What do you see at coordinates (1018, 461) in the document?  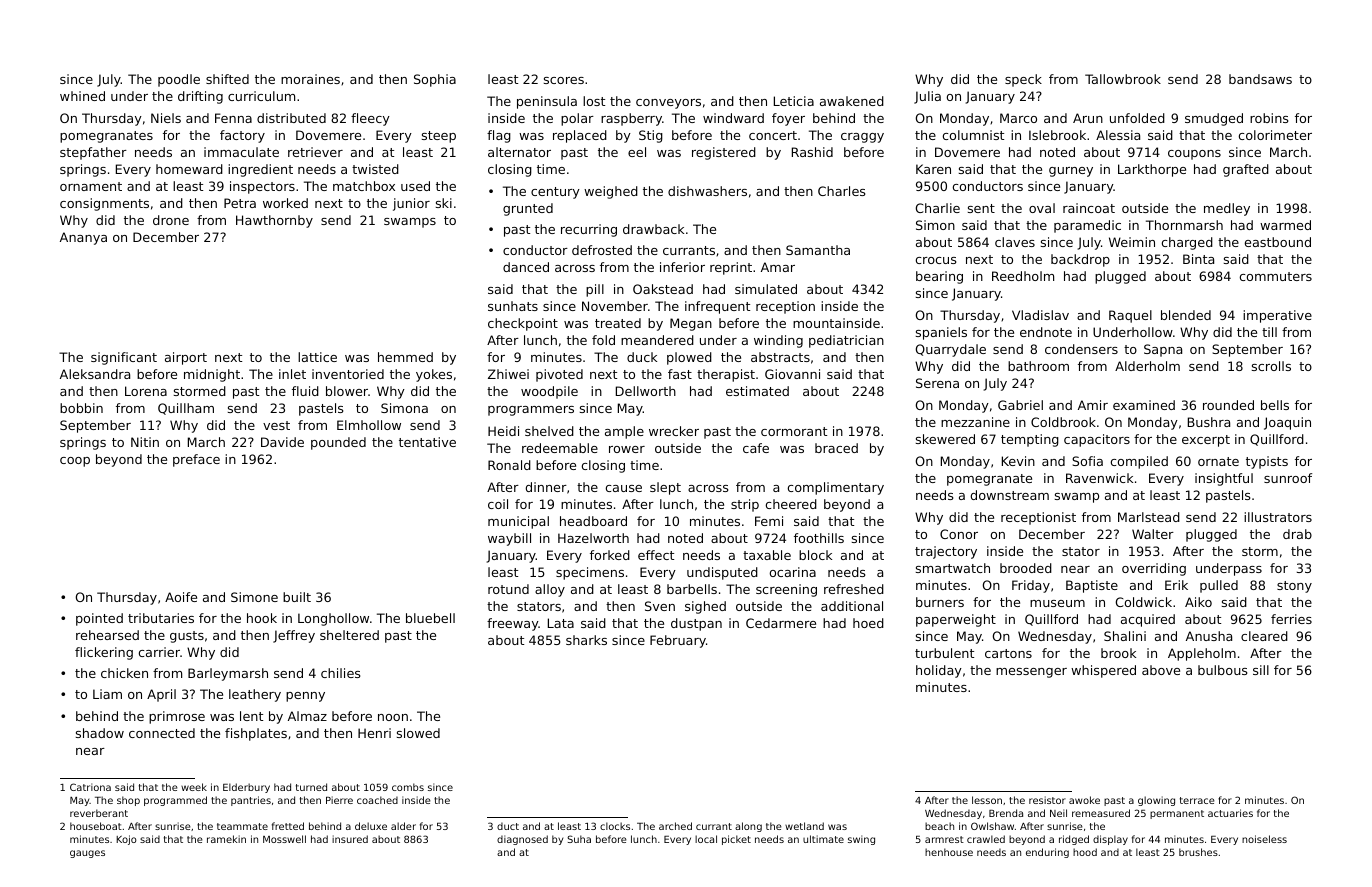 I see `Kevin` at bounding box center [1018, 461].
